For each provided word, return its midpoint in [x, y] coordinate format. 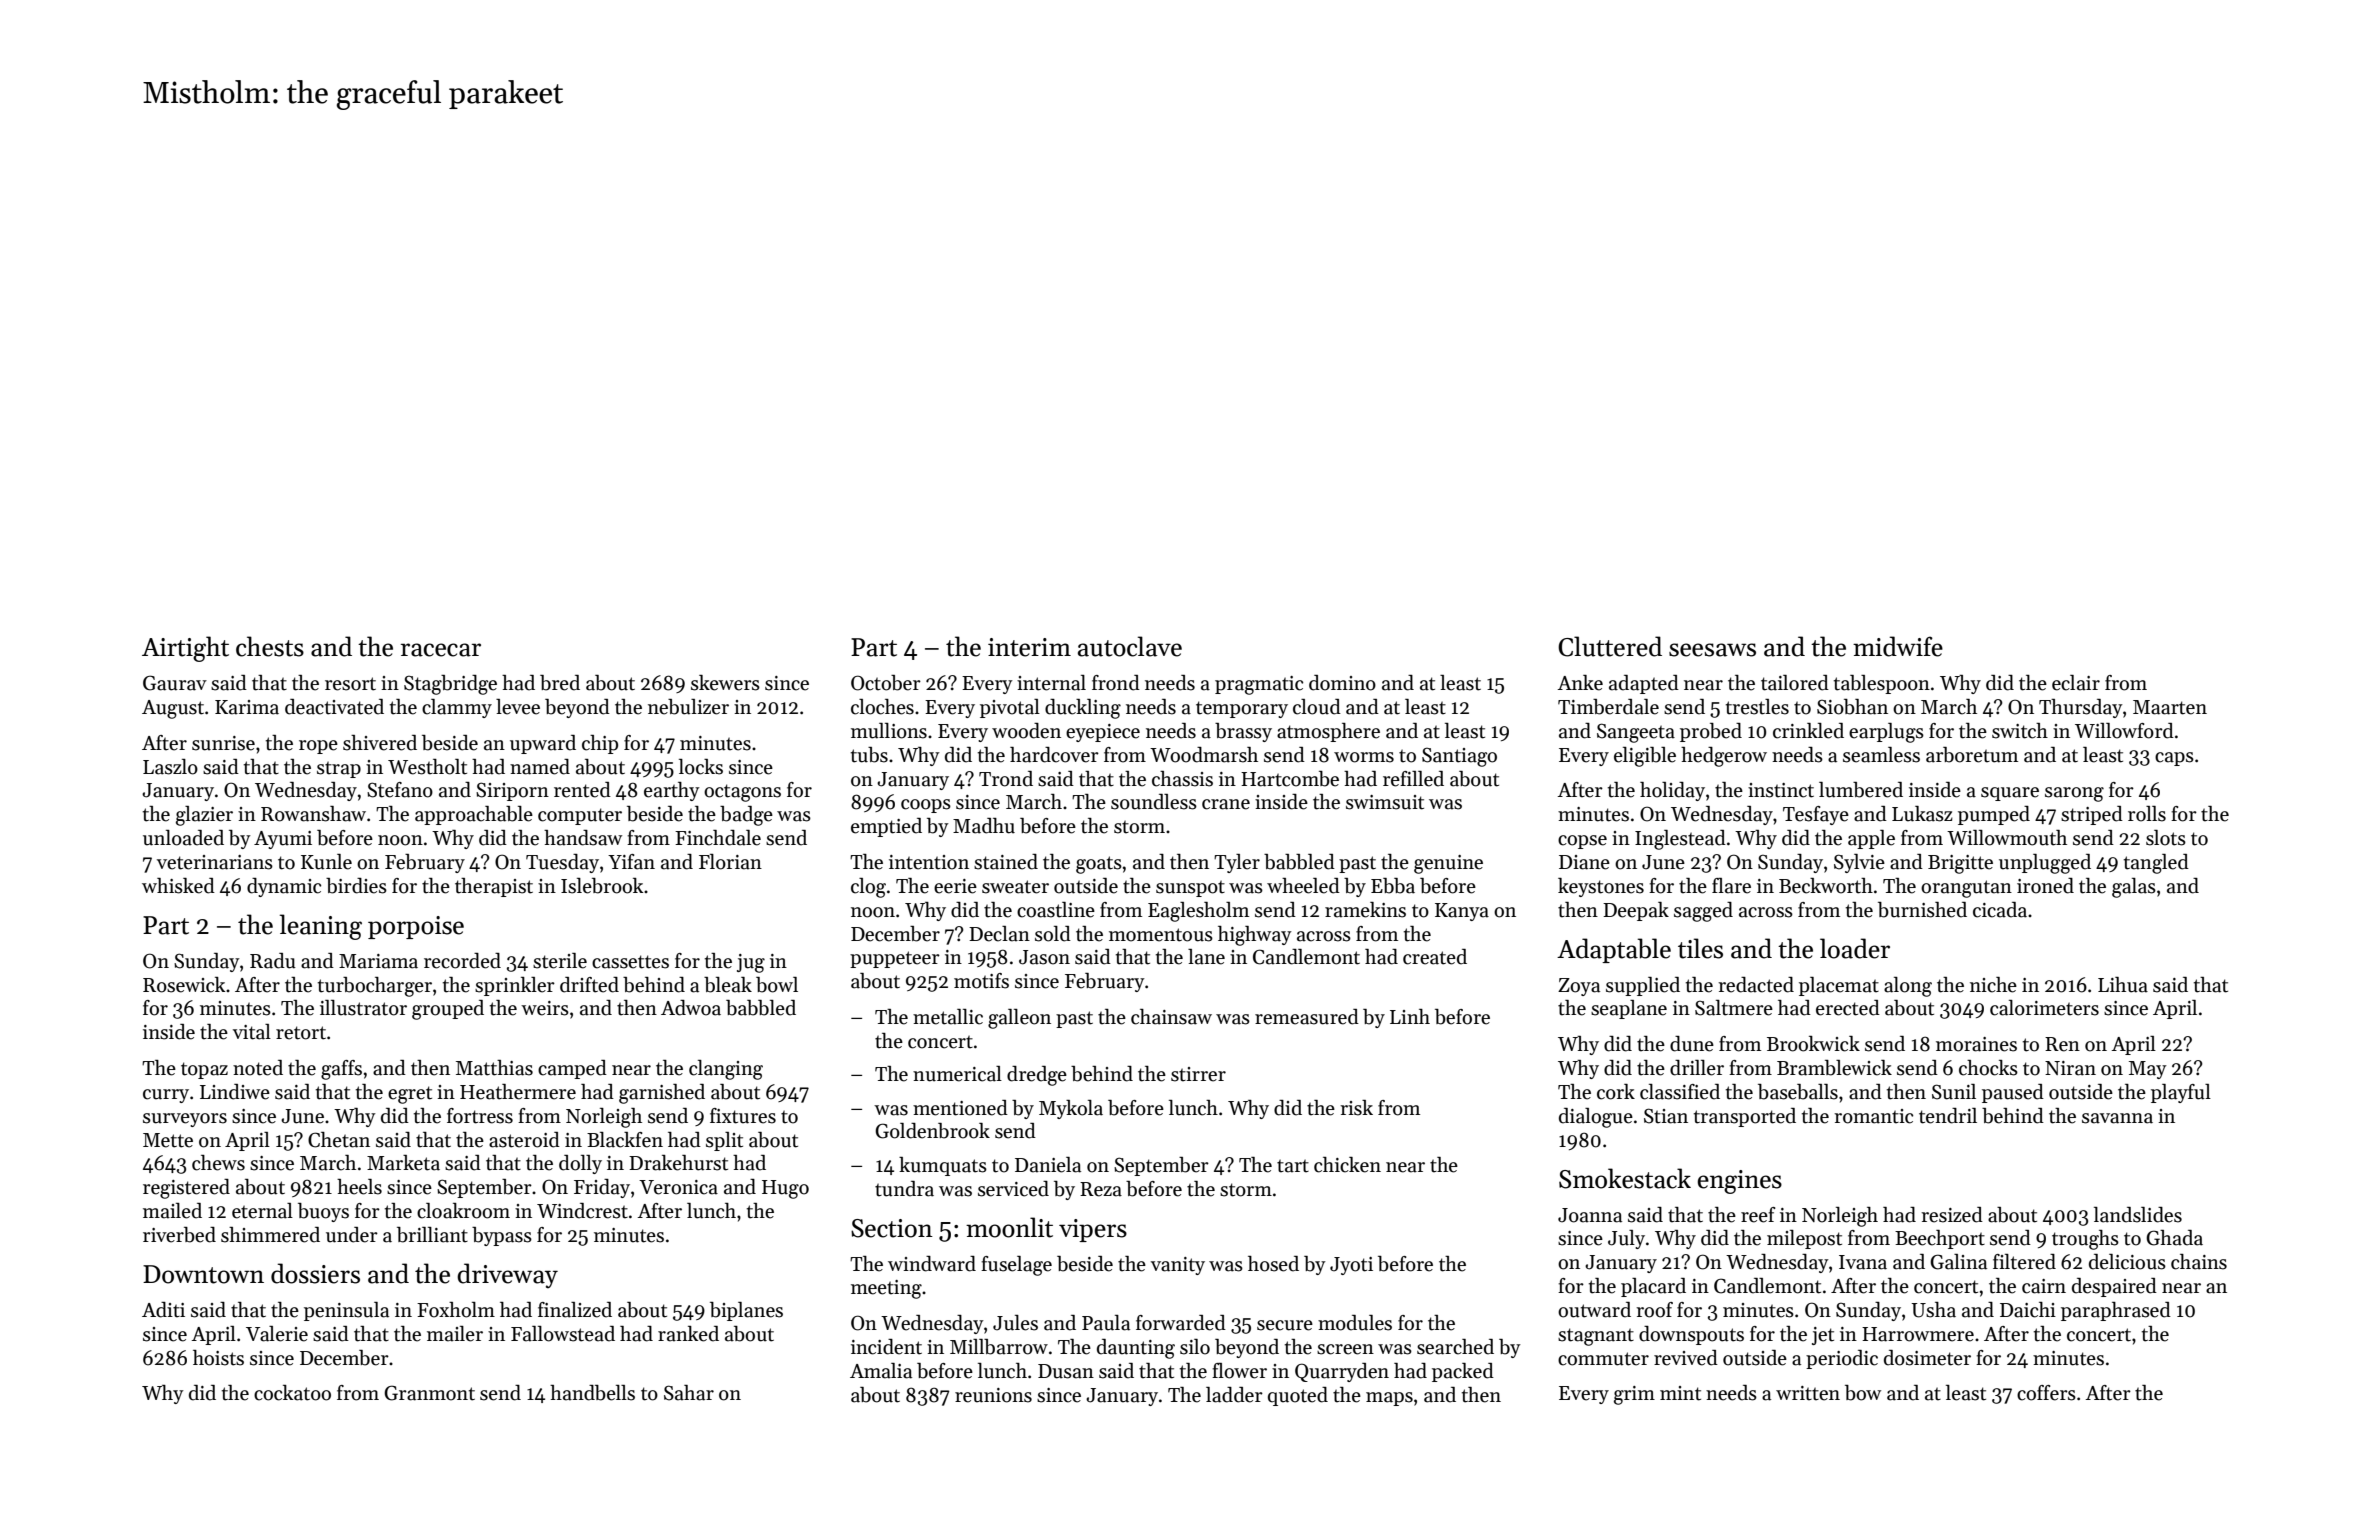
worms [1364, 757]
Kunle [326, 862]
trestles [1757, 707]
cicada [2000, 910]
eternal [262, 1211]
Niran [2070, 1068]
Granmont [429, 1393]
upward [543, 744]
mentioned [960, 1108]
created [1435, 957]
